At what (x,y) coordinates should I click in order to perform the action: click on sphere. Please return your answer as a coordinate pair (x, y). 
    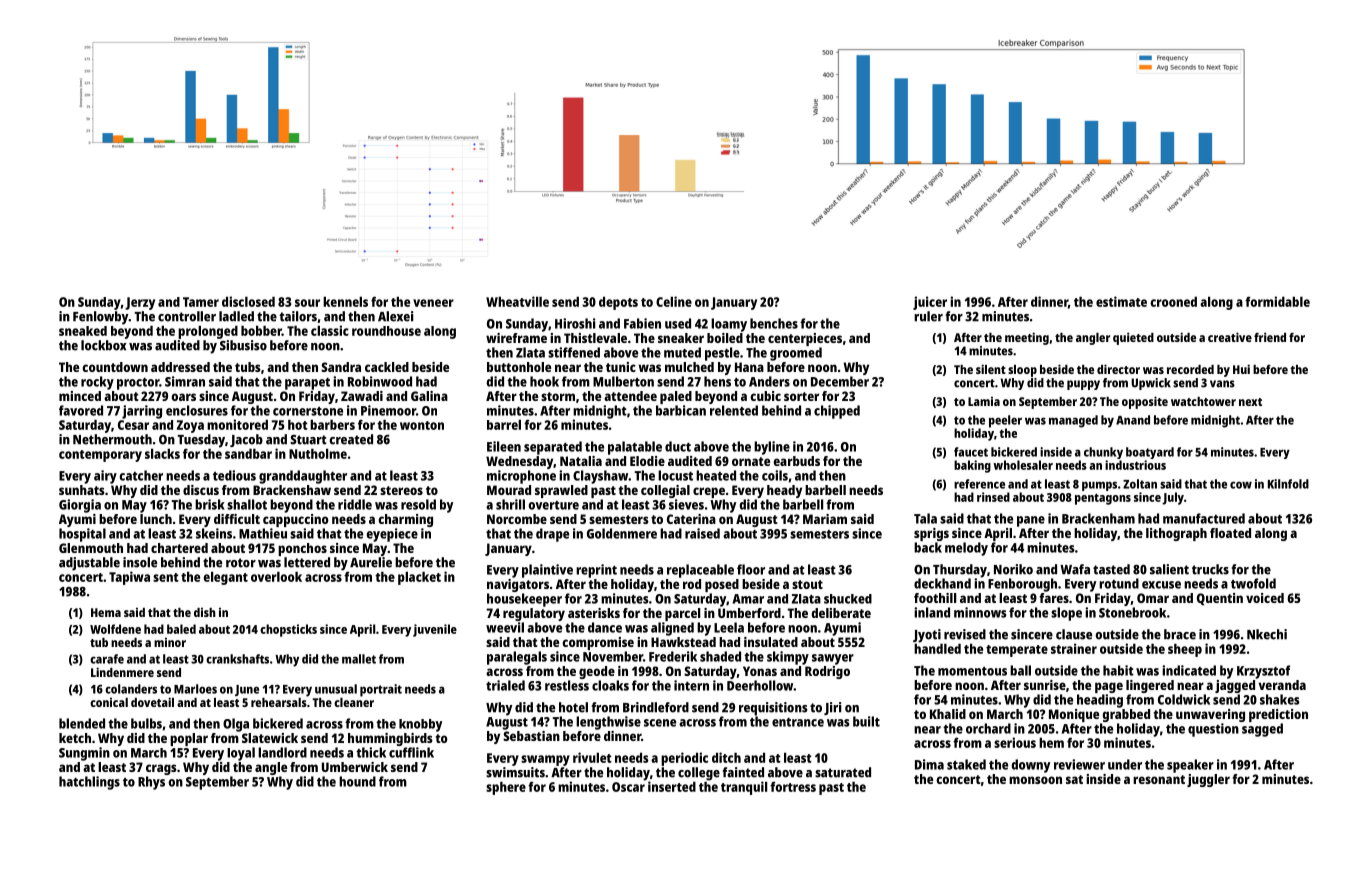
    Looking at the image, I should click on (506, 788).
